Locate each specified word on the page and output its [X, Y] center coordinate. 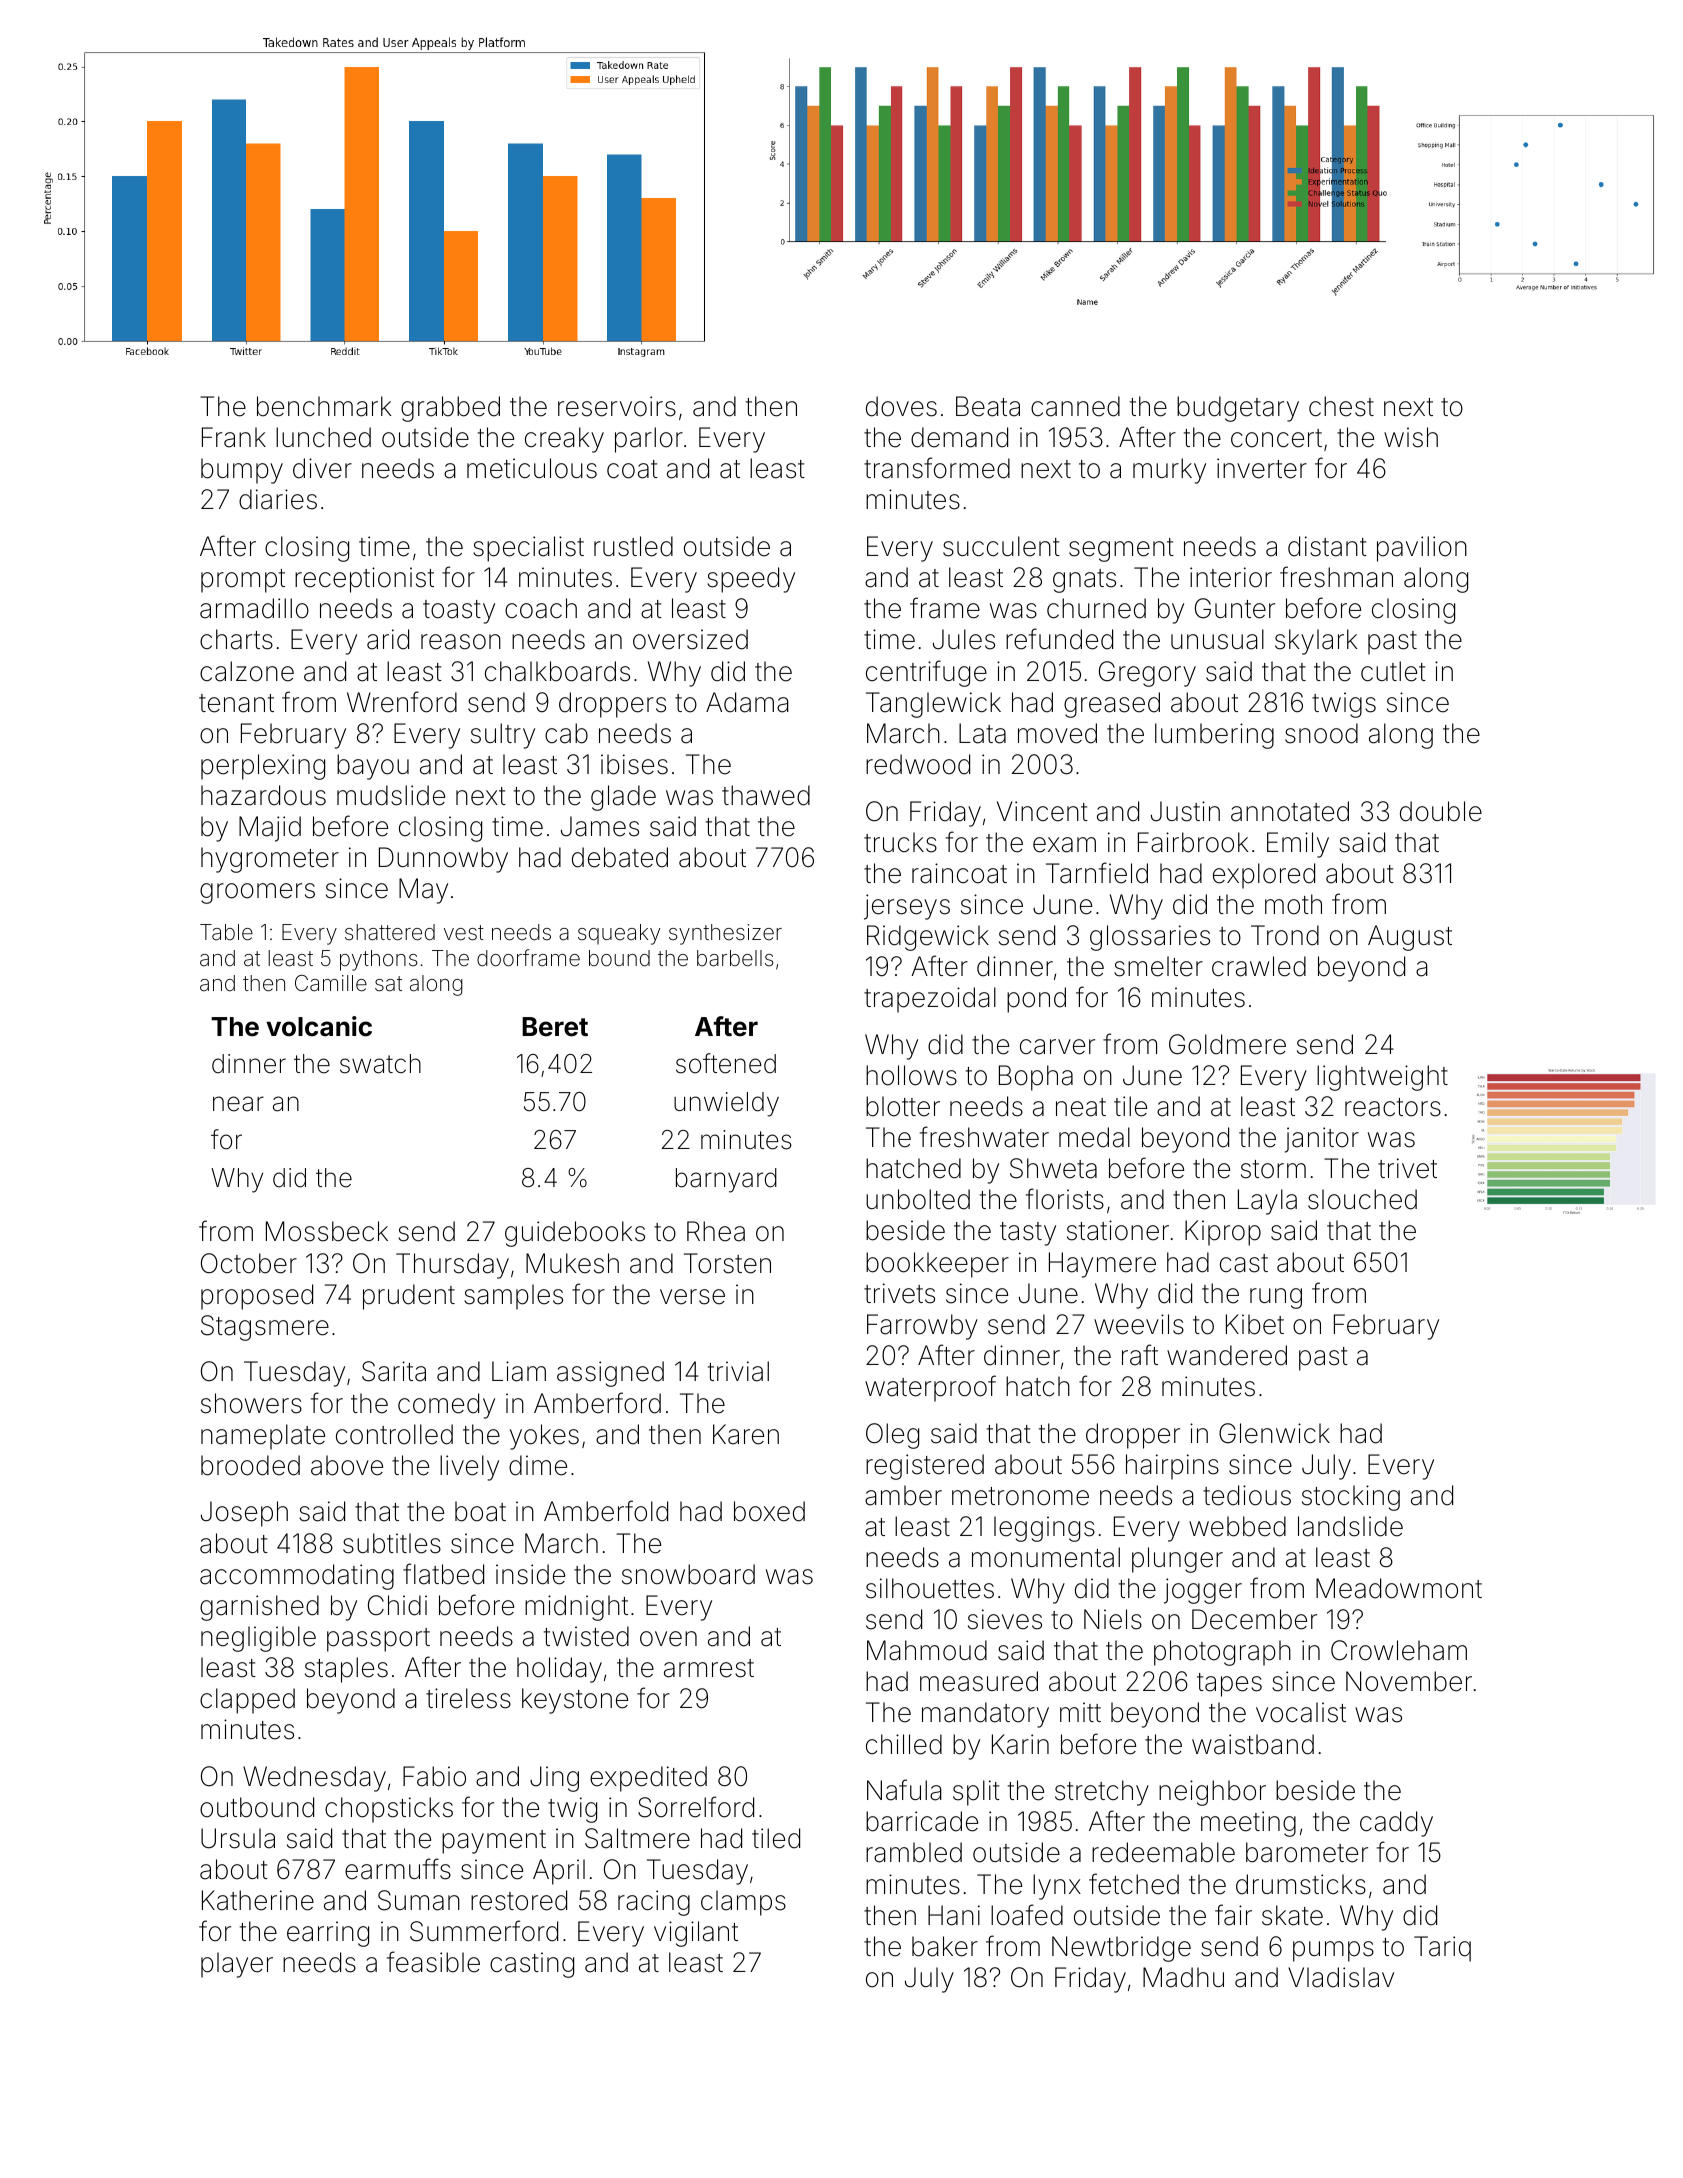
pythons [378, 960]
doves [901, 406]
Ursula [238, 1838]
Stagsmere [265, 1328]
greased [1112, 705]
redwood [918, 764]
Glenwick [1274, 1433]
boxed [769, 1511]
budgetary [1238, 409]
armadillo [254, 608]
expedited [648, 1779]
